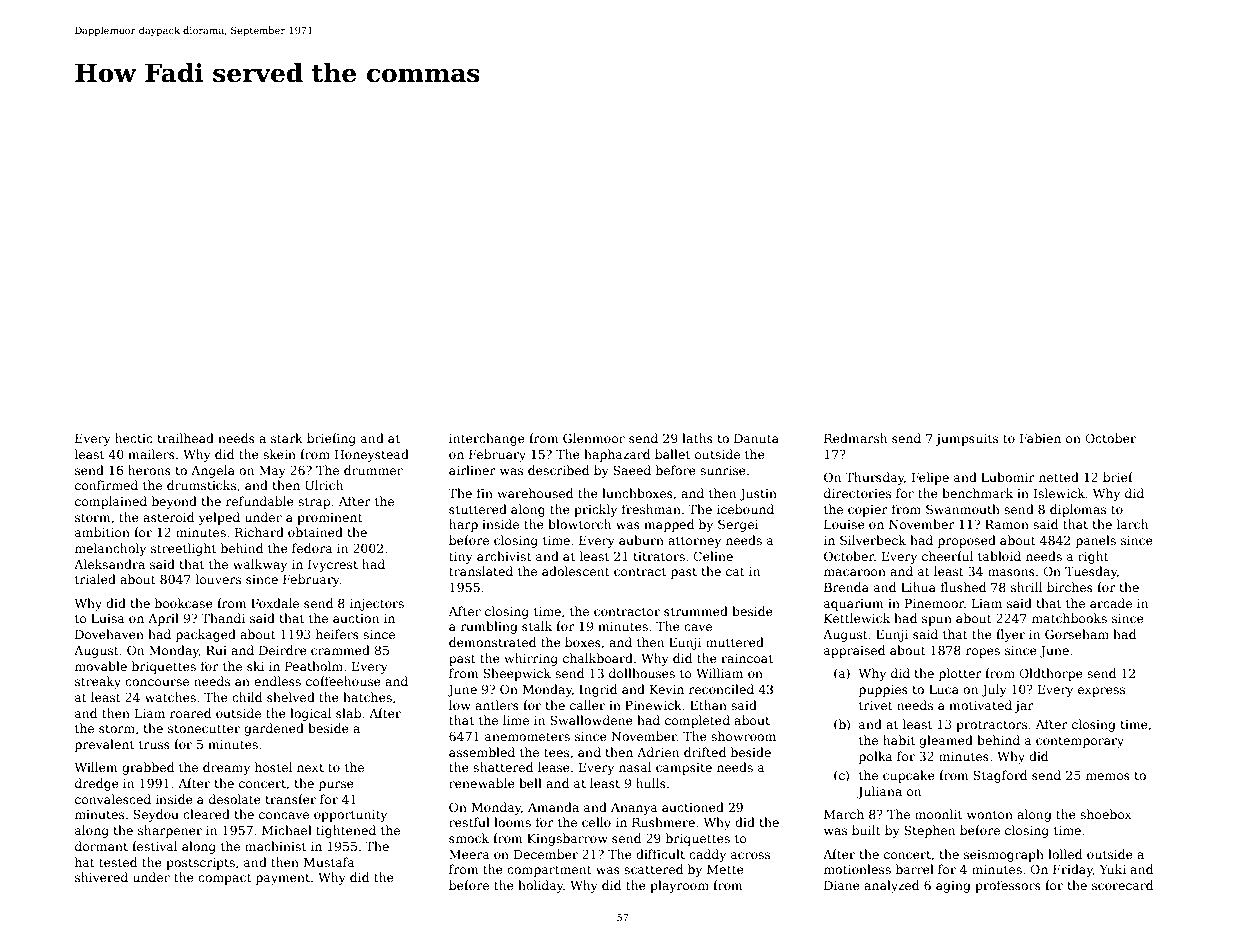  I want to click on shivered, so click(101, 877).
